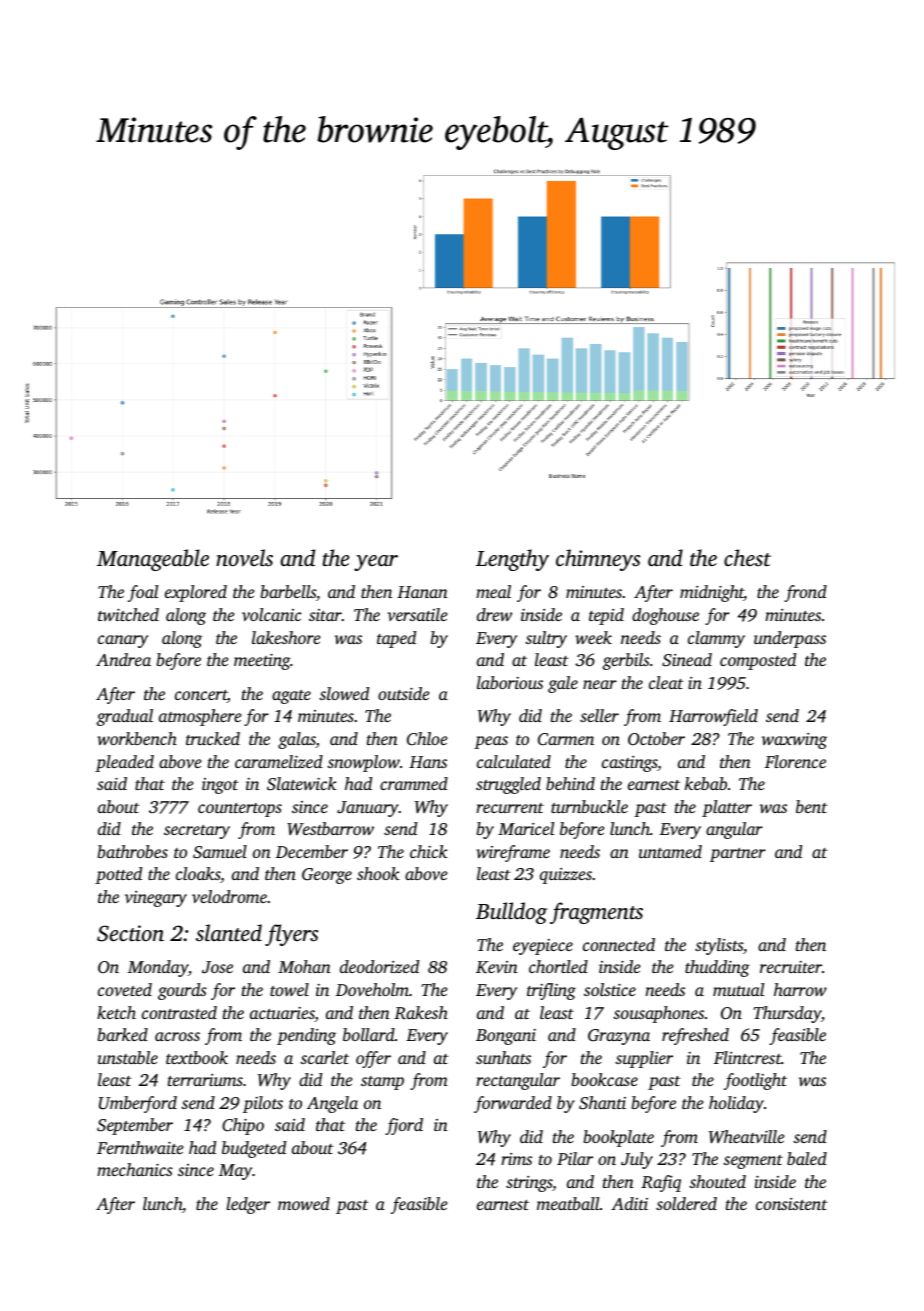 Image resolution: width=924 pixels, height=1311 pixels. Describe the element at coordinates (118, 875) in the screenshot. I see `potted` at that location.
